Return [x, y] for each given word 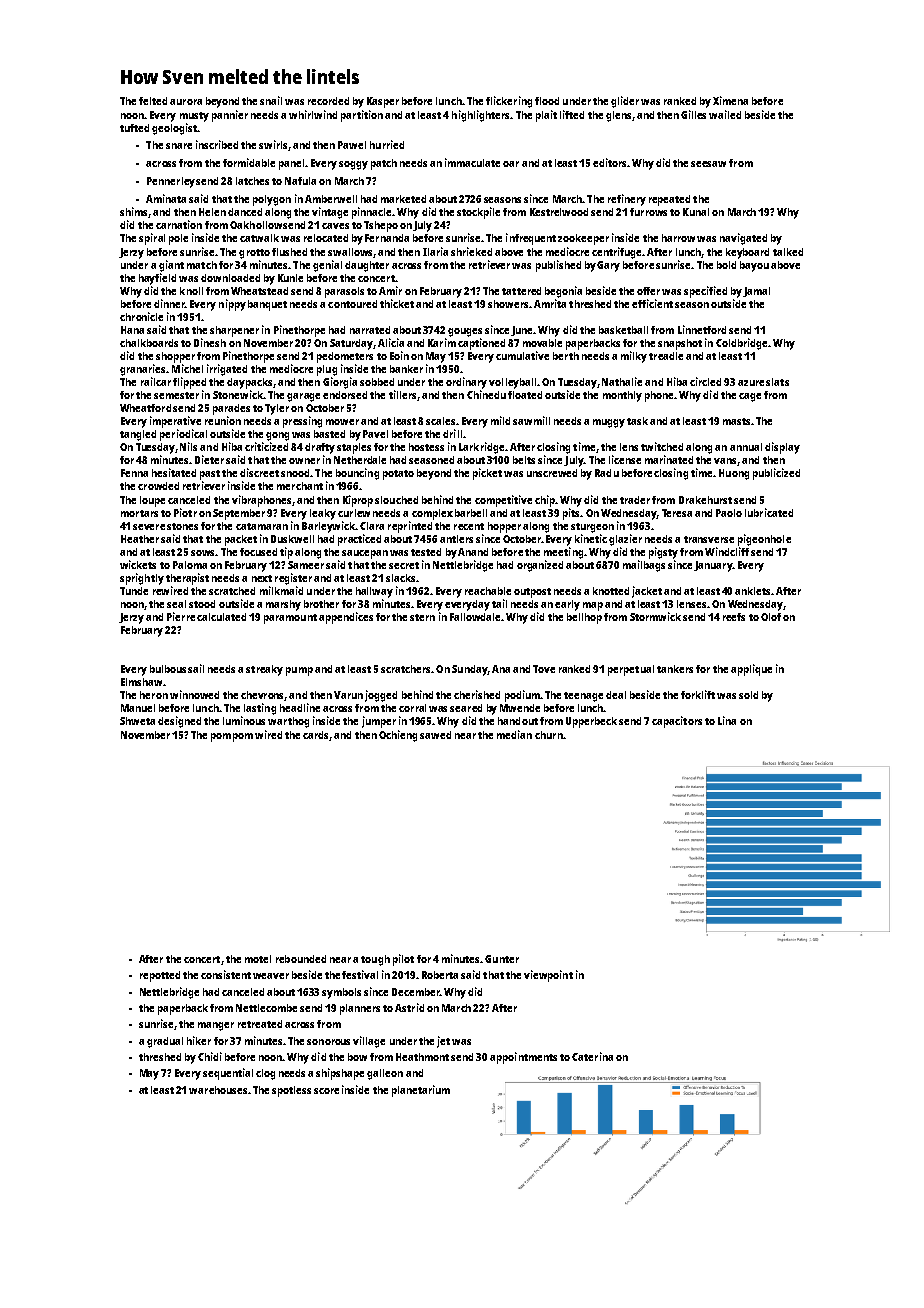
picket [487, 474]
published [558, 266]
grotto [254, 254]
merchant [300, 486]
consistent [226, 974]
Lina [727, 720]
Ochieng [398, 736]
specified [705, 292]
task [637, 421]
